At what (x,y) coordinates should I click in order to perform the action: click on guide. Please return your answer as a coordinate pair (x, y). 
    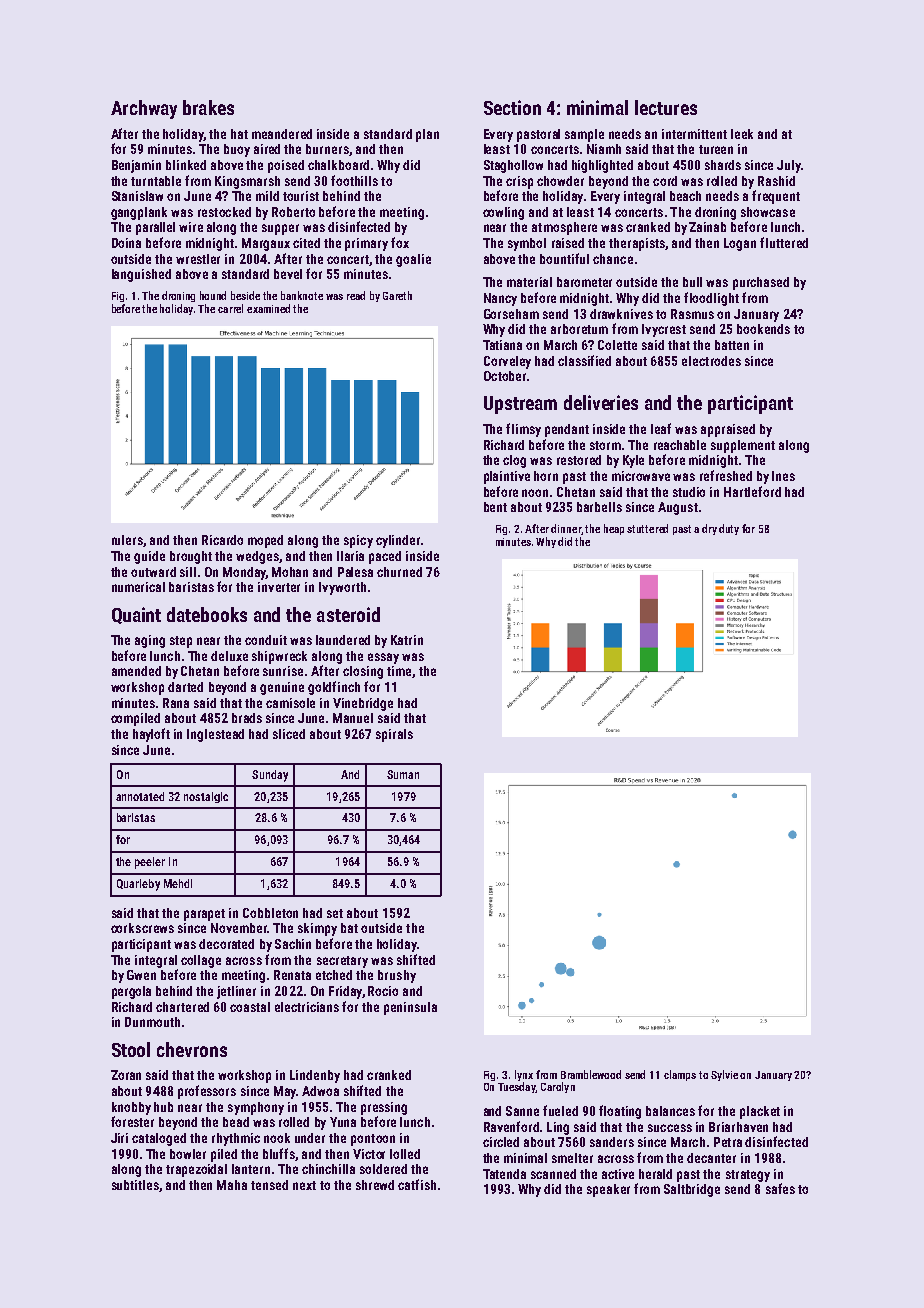
    Looking at the image, I should click on (149, 557).
